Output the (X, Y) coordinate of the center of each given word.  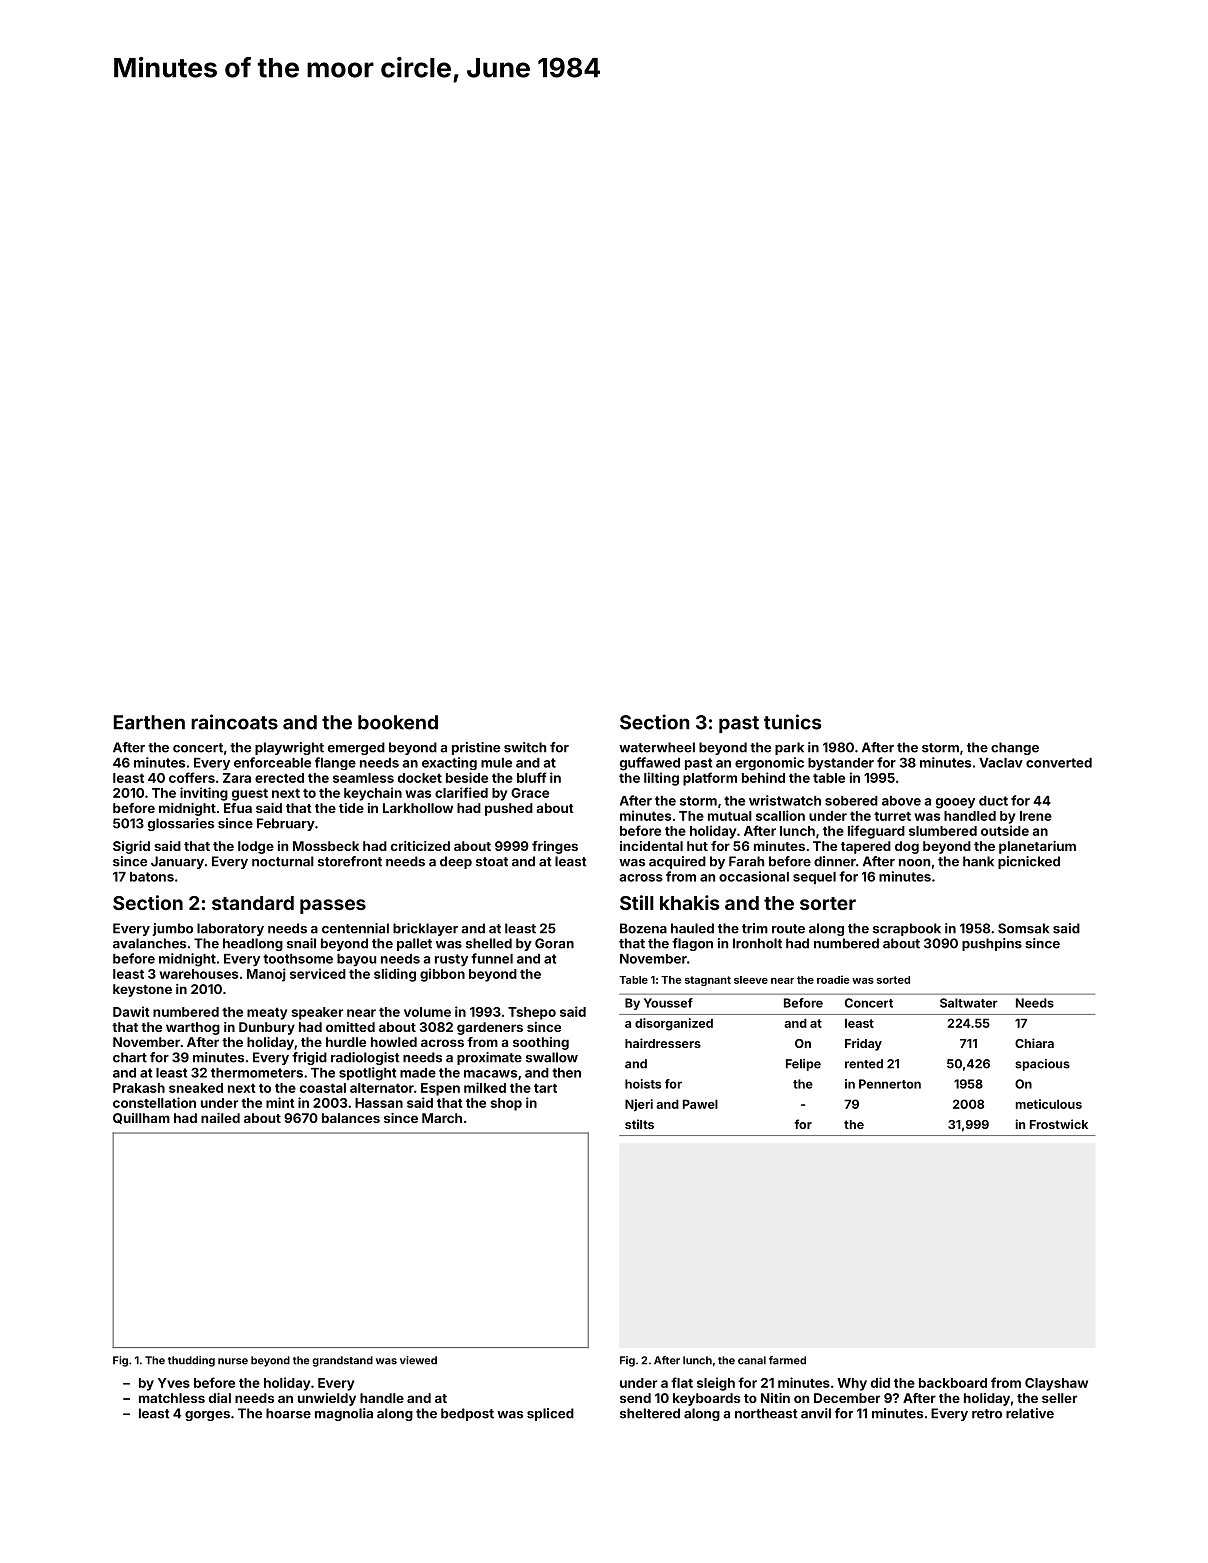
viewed (418, 1360)
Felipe (803, 1065)
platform (710, 779)
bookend (398, 722)
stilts (639, 1124)
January (177, 862)
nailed (220, 1118)
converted (1059, 763)
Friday (863, 1044)
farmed (787, 1360)
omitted (350, 1027)
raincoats (234, 722)
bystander (841, 764)
